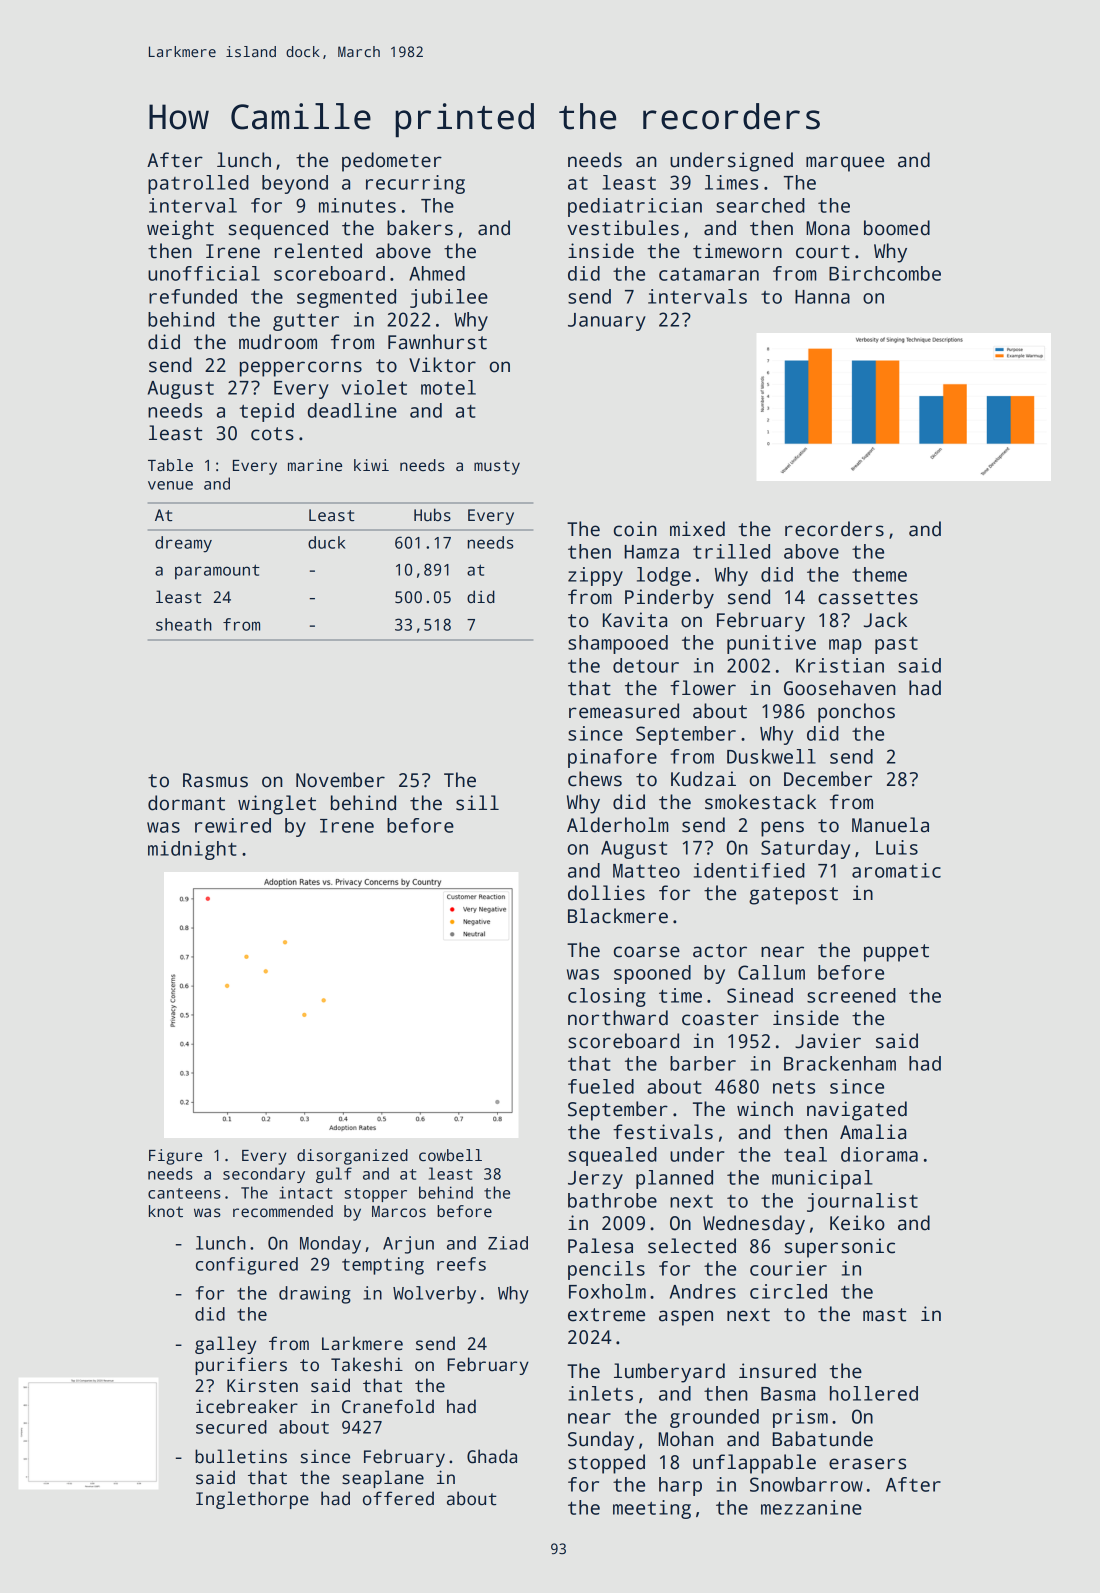 The image size is (1100, 1593). Describe the element at coordinates (731, 551) in the screenshot. I see `trilled` at that location.
